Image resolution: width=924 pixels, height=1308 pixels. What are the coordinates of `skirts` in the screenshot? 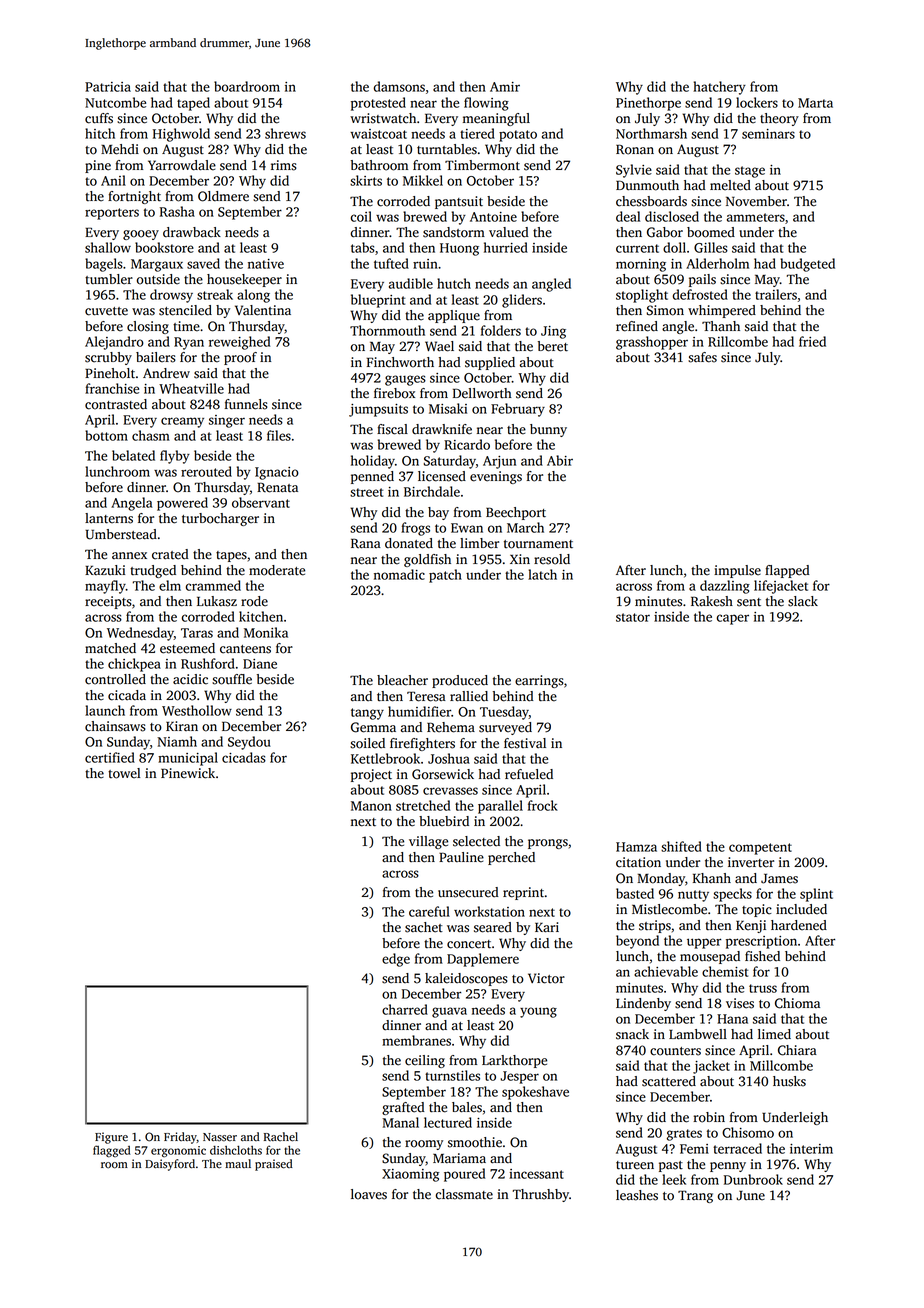 It's located at (366, 180).
